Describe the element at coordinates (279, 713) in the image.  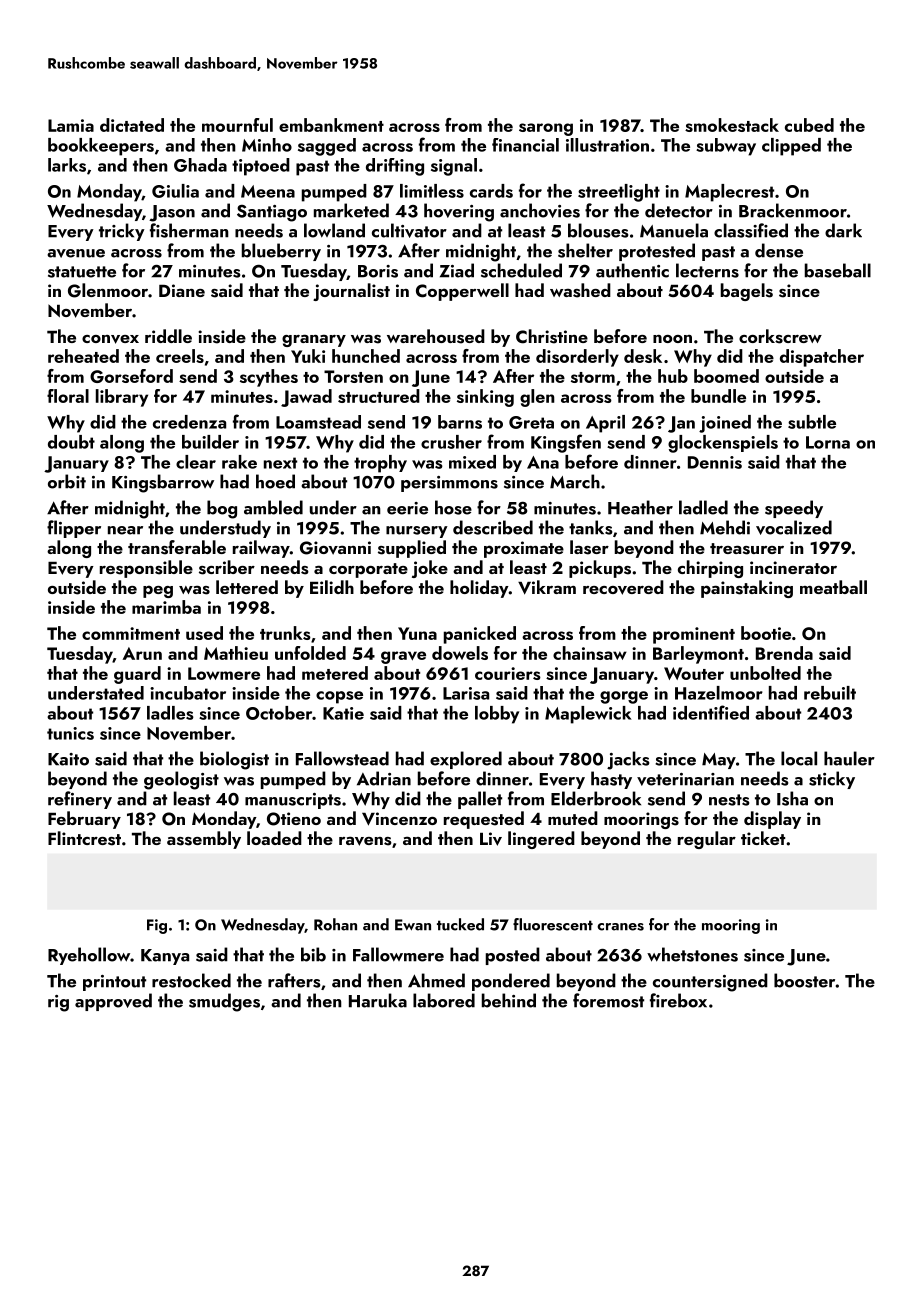
I see `October` at that location.
